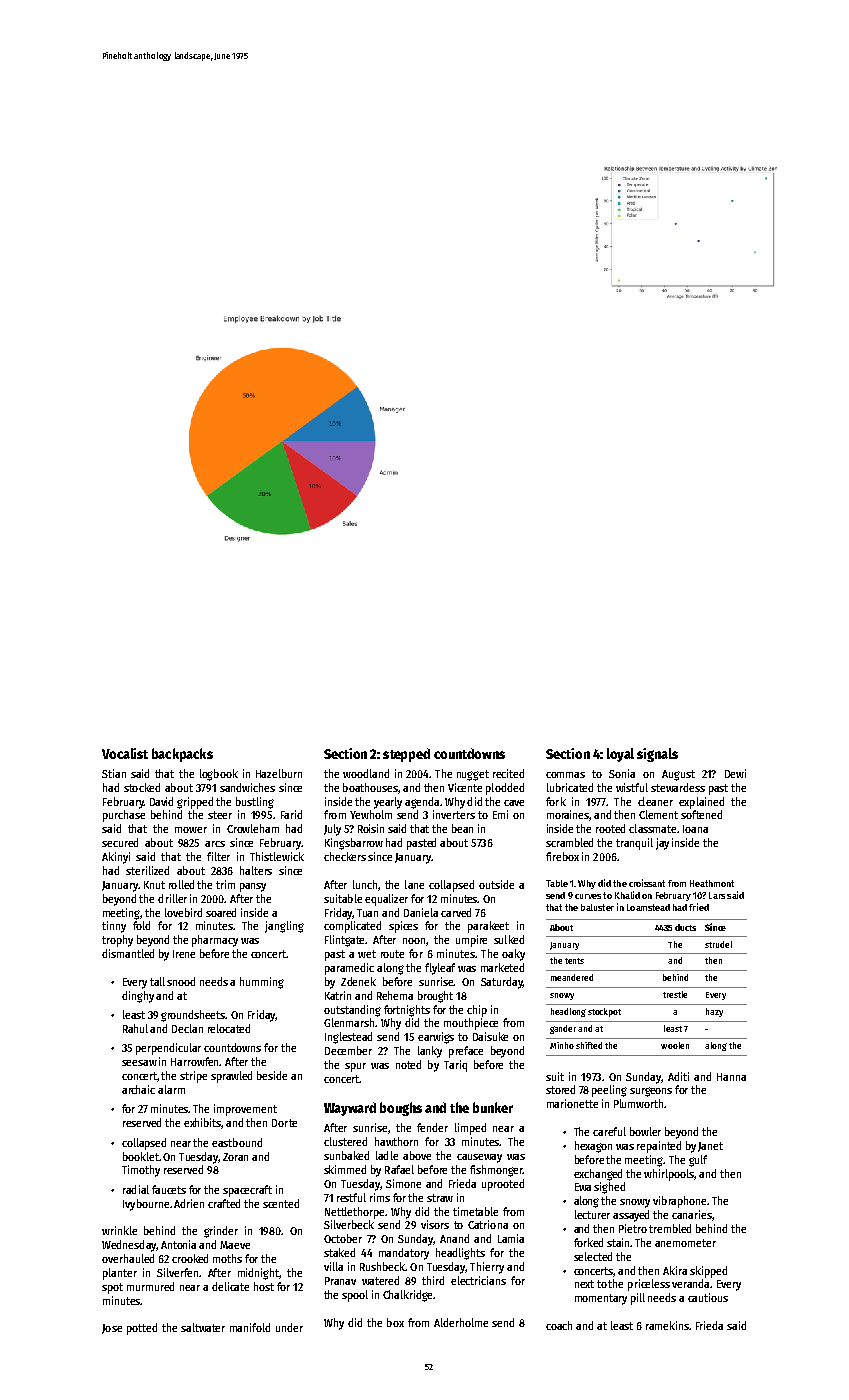  I want to click on bunker, so click(493, 1107).
